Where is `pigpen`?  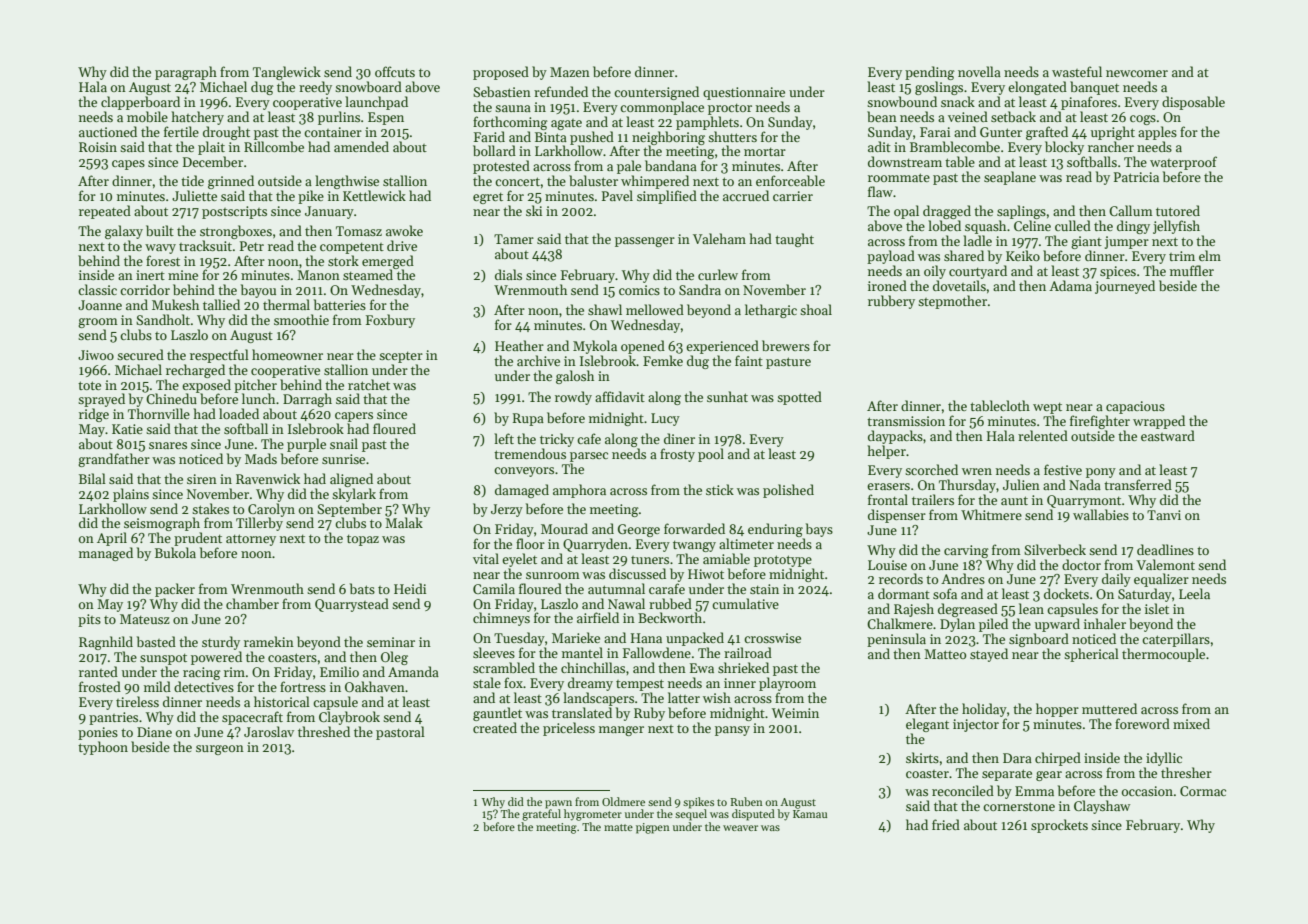
pigpen is located at coordinates (653, 828).
